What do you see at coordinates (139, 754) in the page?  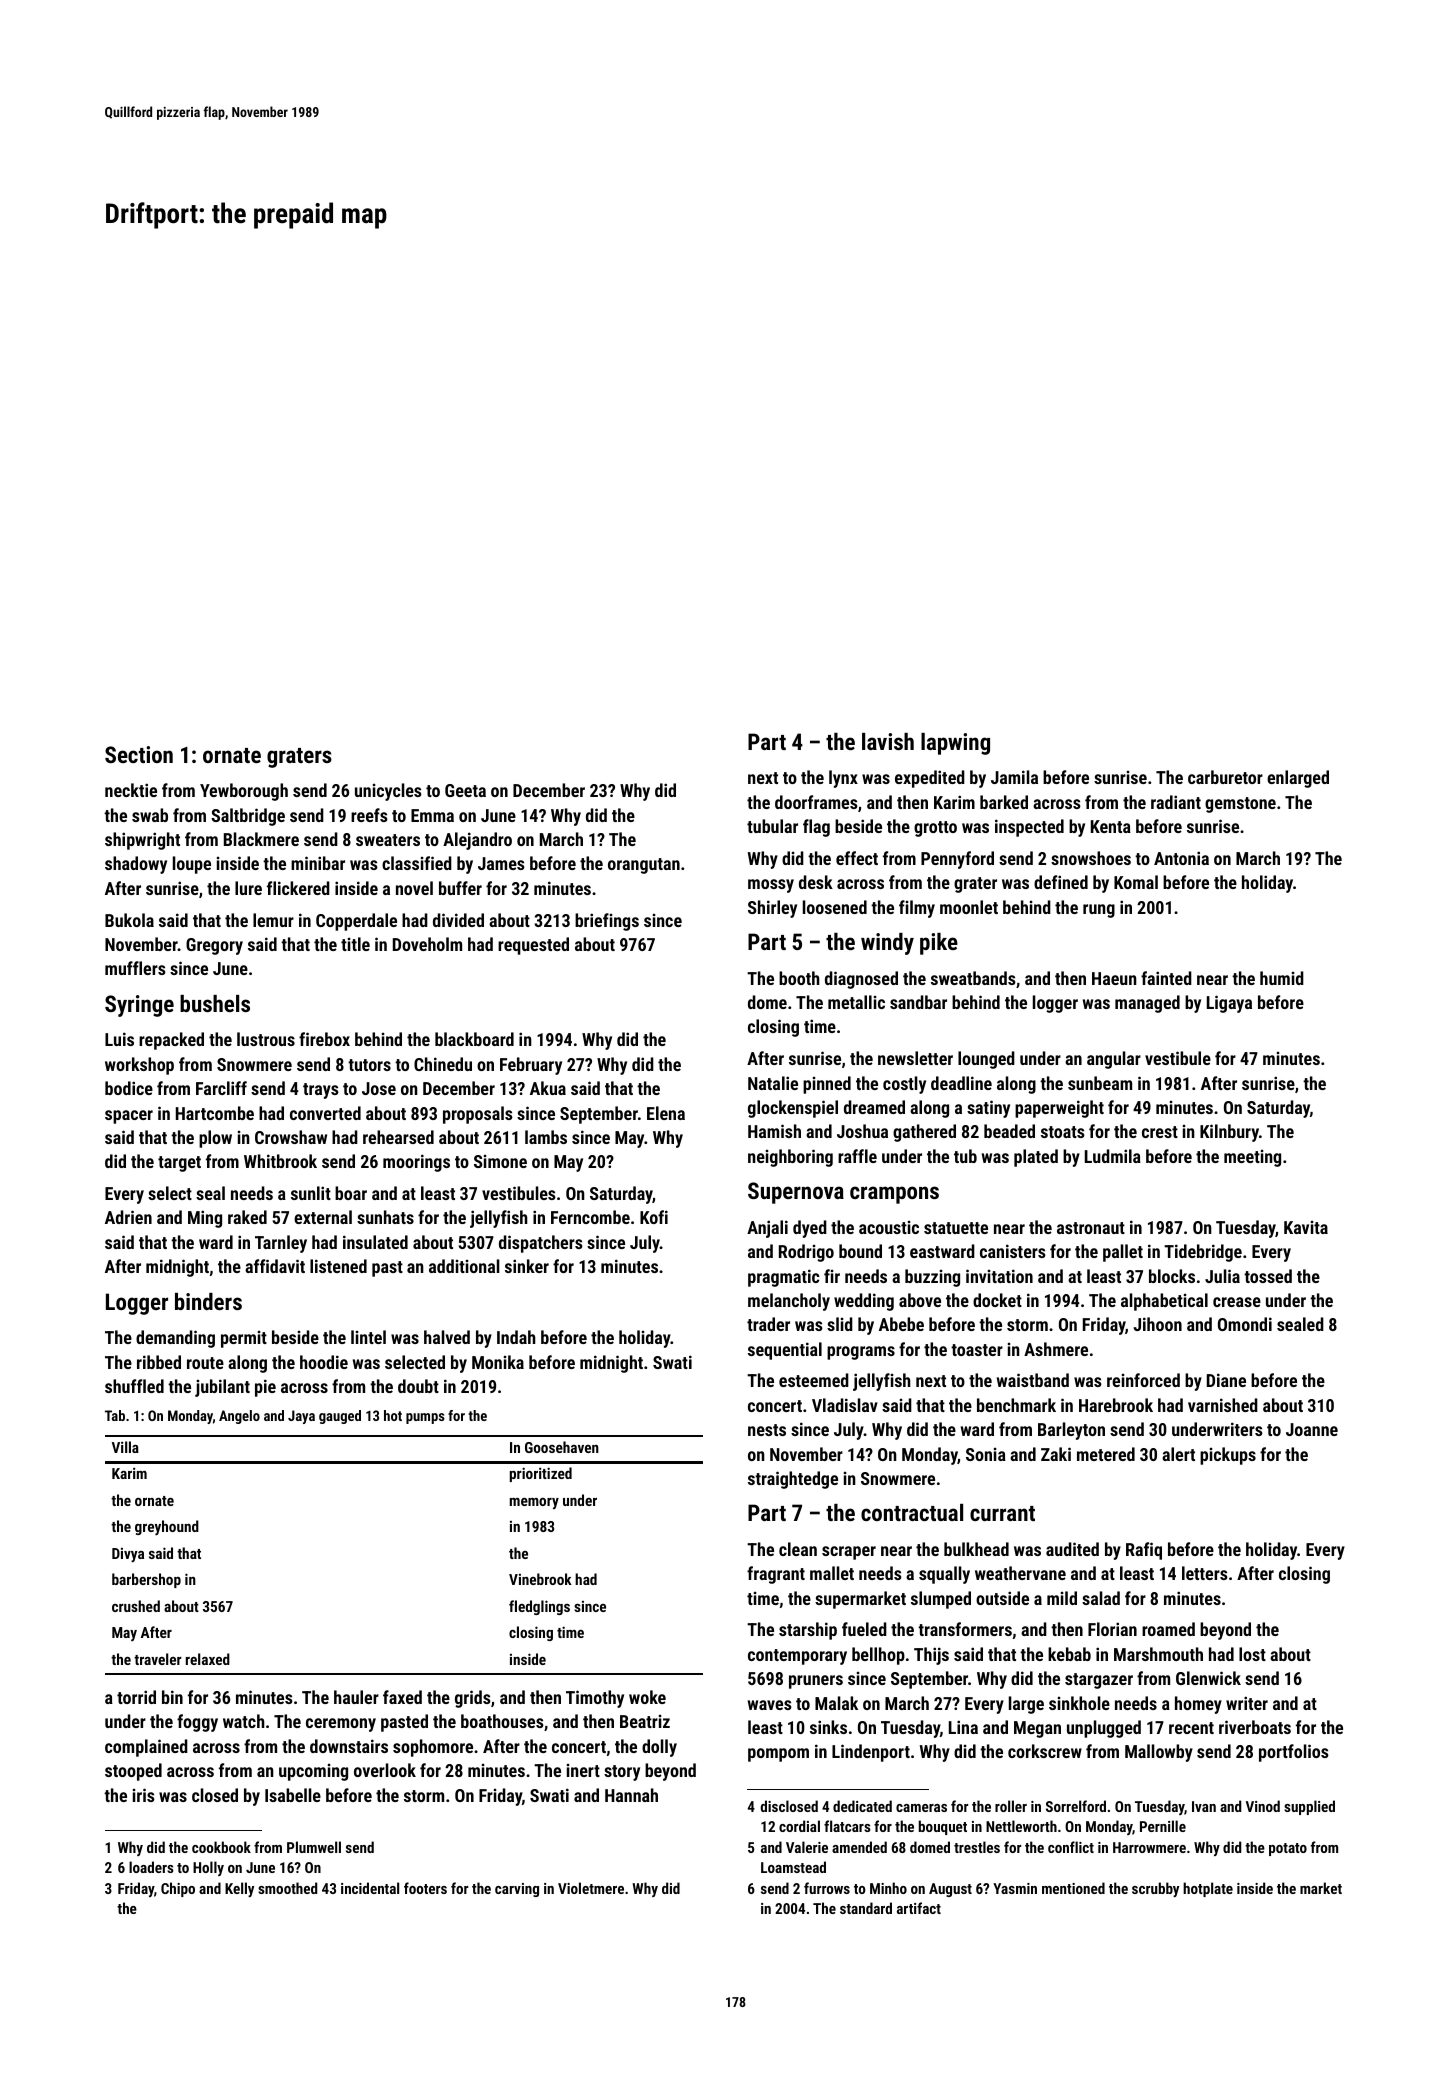 I see `Section` at bounding box center [139, 754].
